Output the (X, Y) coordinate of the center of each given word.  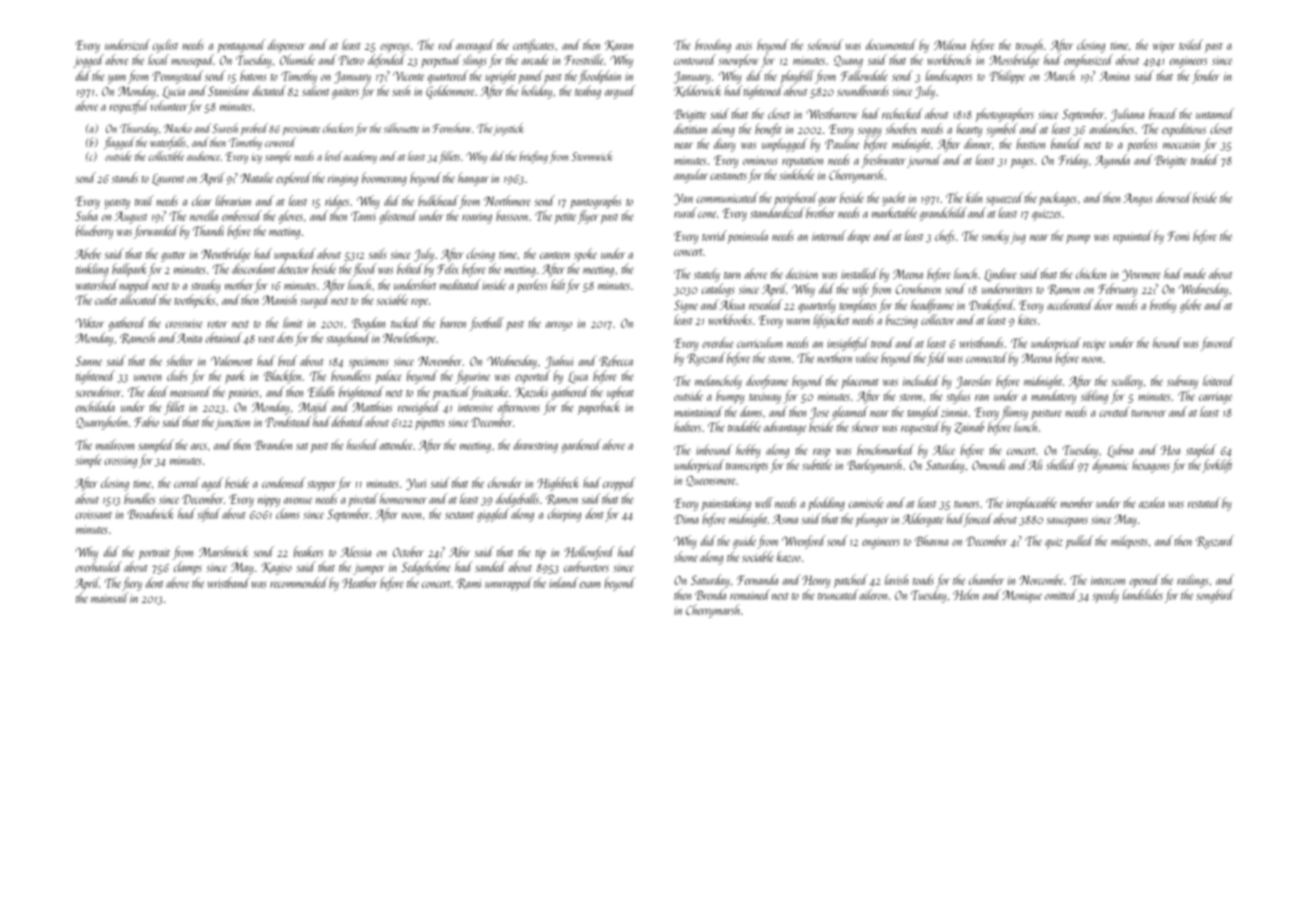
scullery (1127, 382)
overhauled (99, 566)
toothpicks (194, 301)
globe (1190, 306)
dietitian (690, 128)
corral (187, 482)
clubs (177, 375)
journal (924, 161)
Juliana (1127, 115)
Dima (686, 519)
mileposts (1129, 542)
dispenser (286, 46)
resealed (765, 304)
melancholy (718, 382)
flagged (119, 143)
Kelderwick (698, 91)
